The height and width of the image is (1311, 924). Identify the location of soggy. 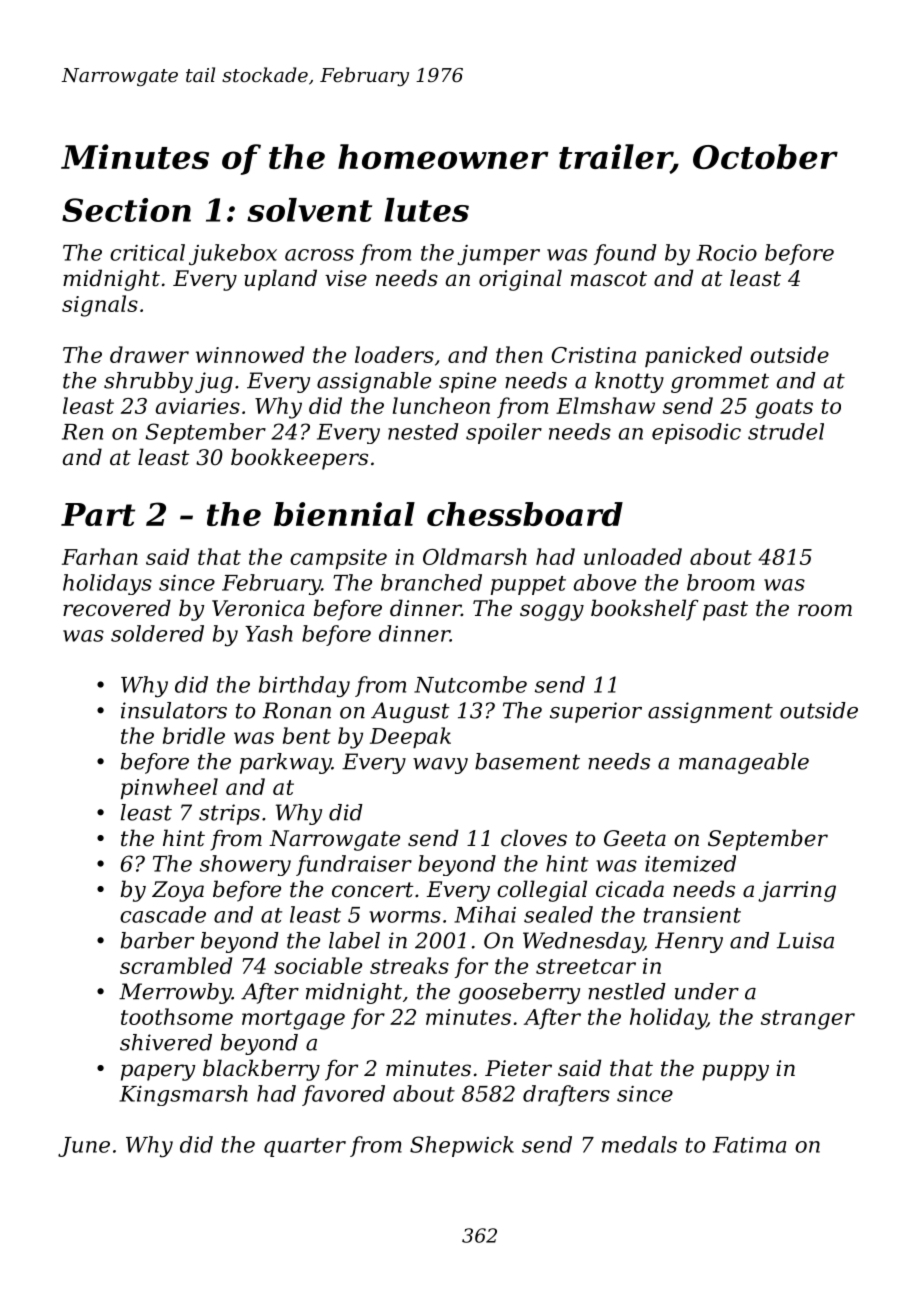
(552, 612).
